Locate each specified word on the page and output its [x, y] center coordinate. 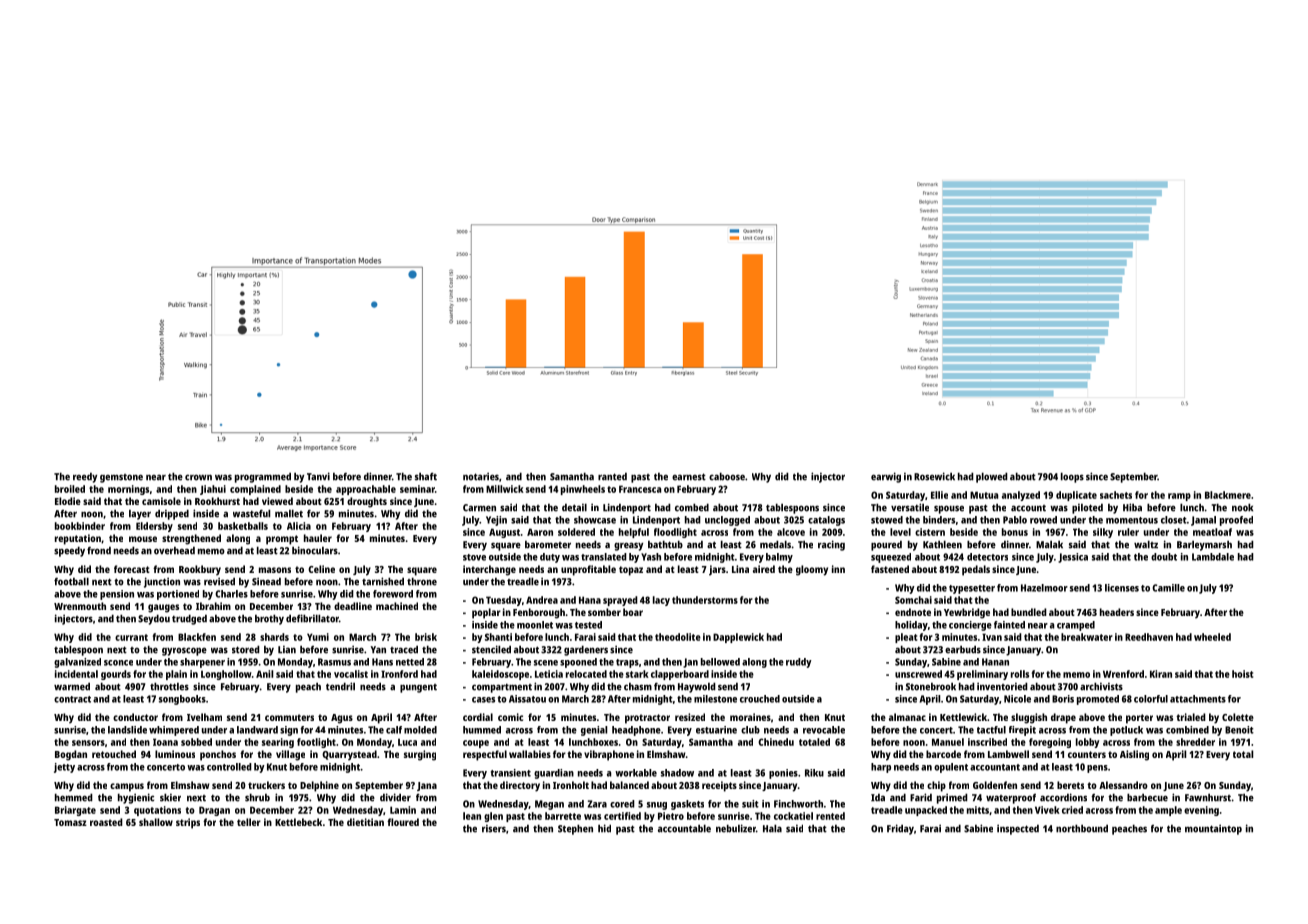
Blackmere [1228, 495]
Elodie [68, 501]
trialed [1191, 717]
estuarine [716, 730]
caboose [727, 476]
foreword [393, 594]
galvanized [77, 663]
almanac [907, 717]
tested [588, 625]
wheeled [1212, 637]
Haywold [697, 687]
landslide [127, 730]
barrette [563, 816]
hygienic [136, 798]
